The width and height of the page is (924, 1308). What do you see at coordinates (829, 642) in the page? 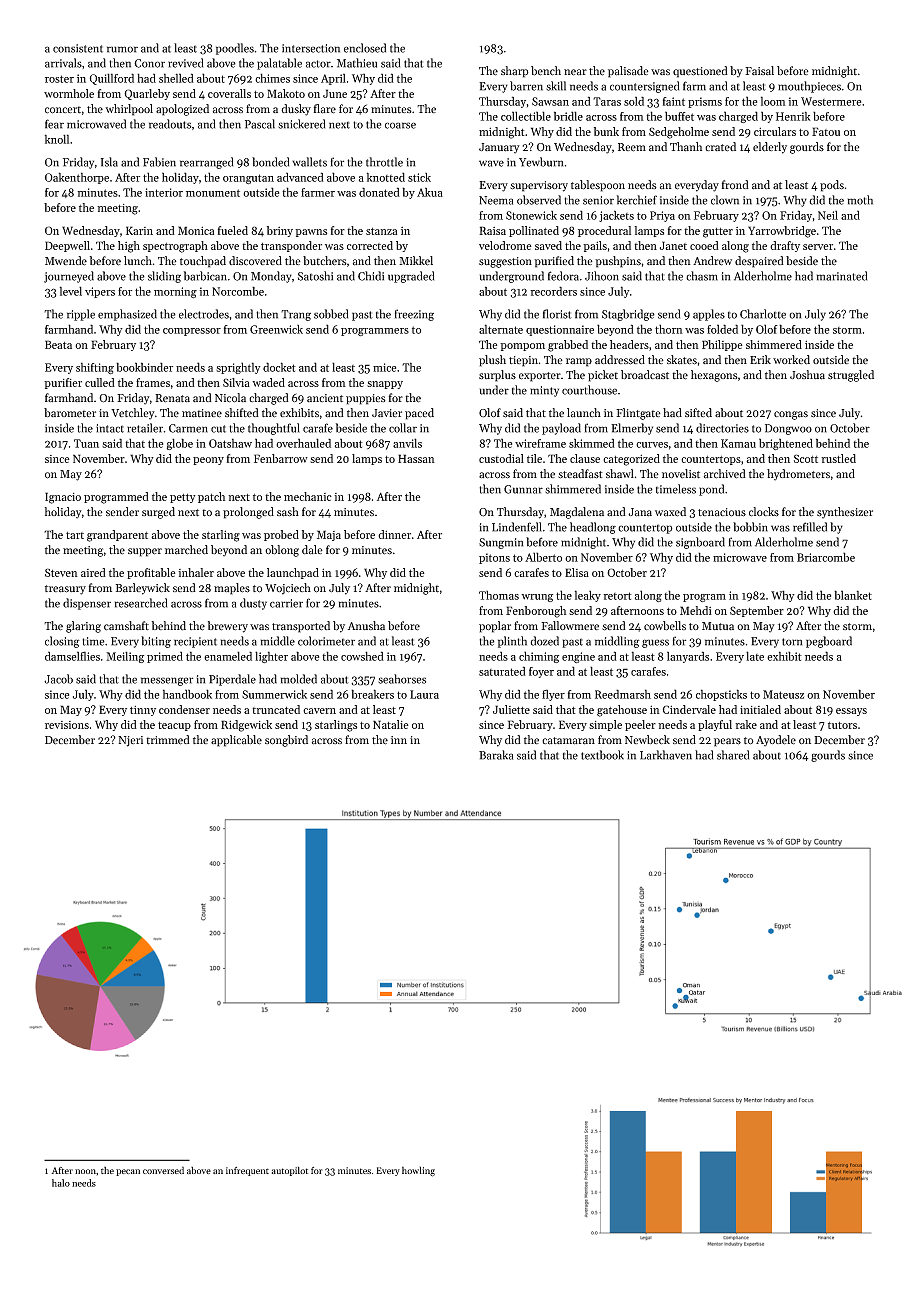
I see `pegboard` at bounding box center [829, 642].
